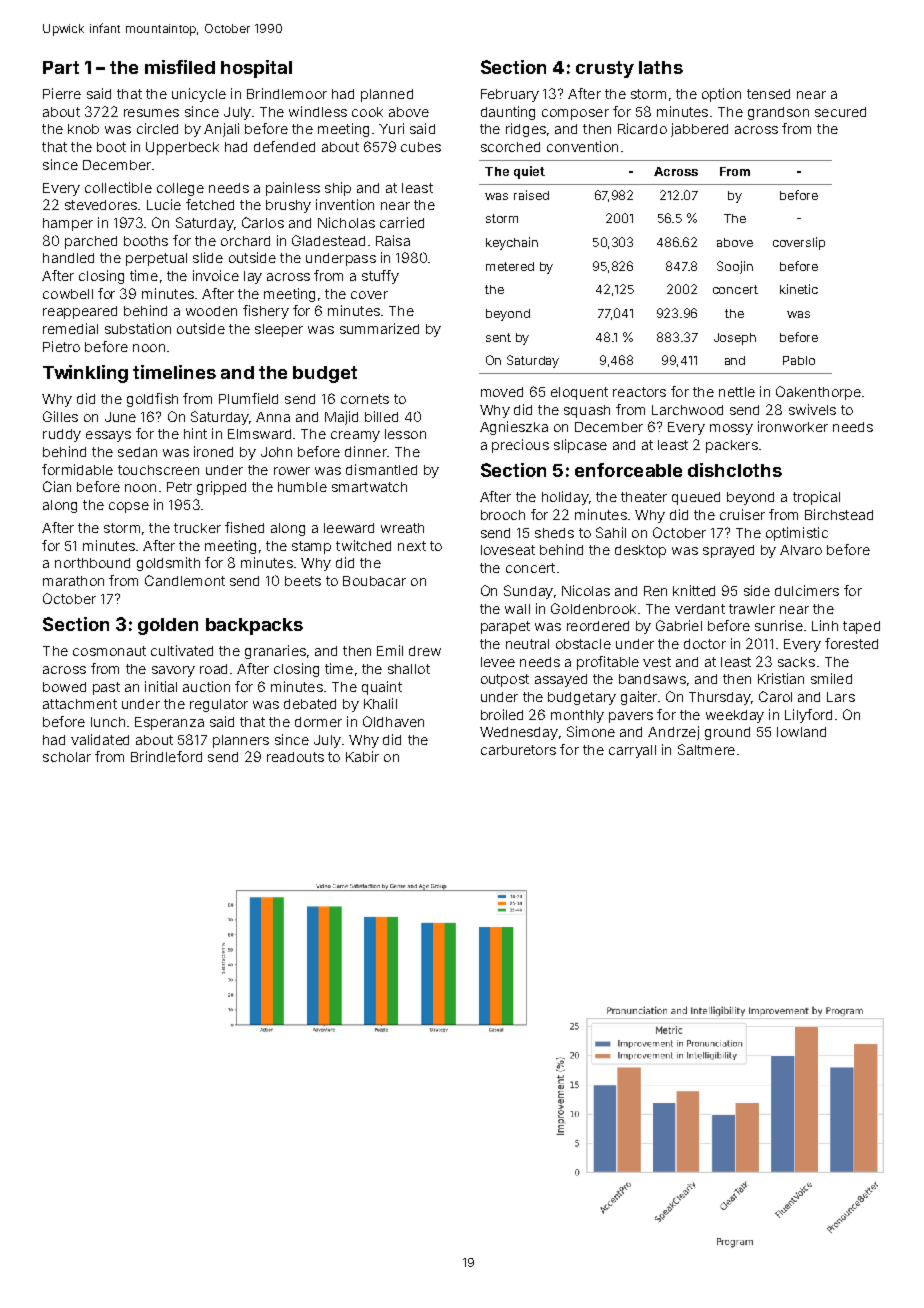 Image resolution: width=924 pixels, height=1308 pixels. What do you see at coordinates (77, 469) in the image?
I see `formidable` at bounding box center [77, 469].
